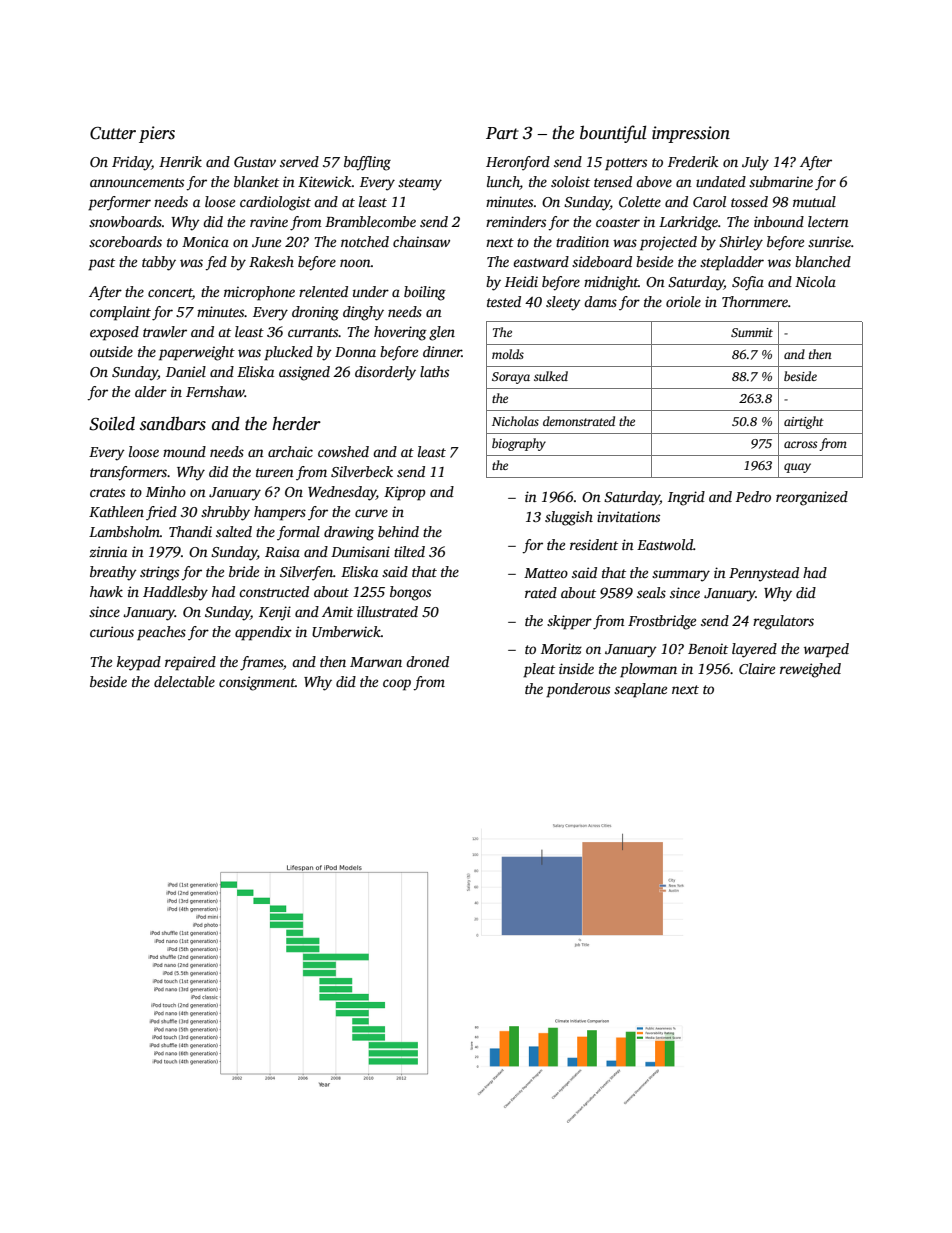 This page has height=1233, width=952. I want to click on under, so click(371, 291).
